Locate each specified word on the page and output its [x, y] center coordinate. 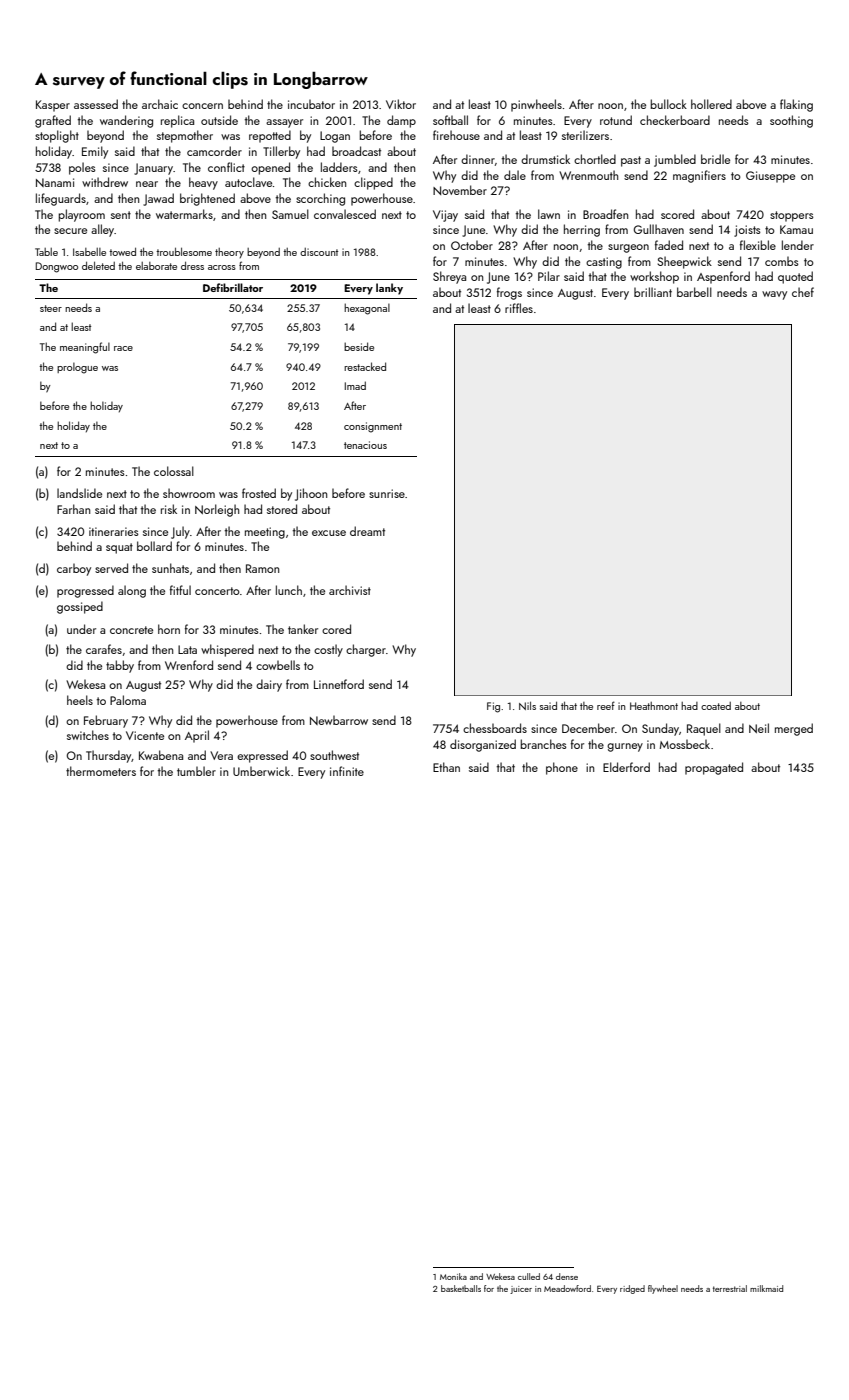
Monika [453, 1276]
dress [192, 266]
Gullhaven [658, 229]
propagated [714, 768]
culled [529, 1276]
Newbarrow [339, 720]
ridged [632, 1289]
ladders [339, 167]
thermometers [101, 771]
